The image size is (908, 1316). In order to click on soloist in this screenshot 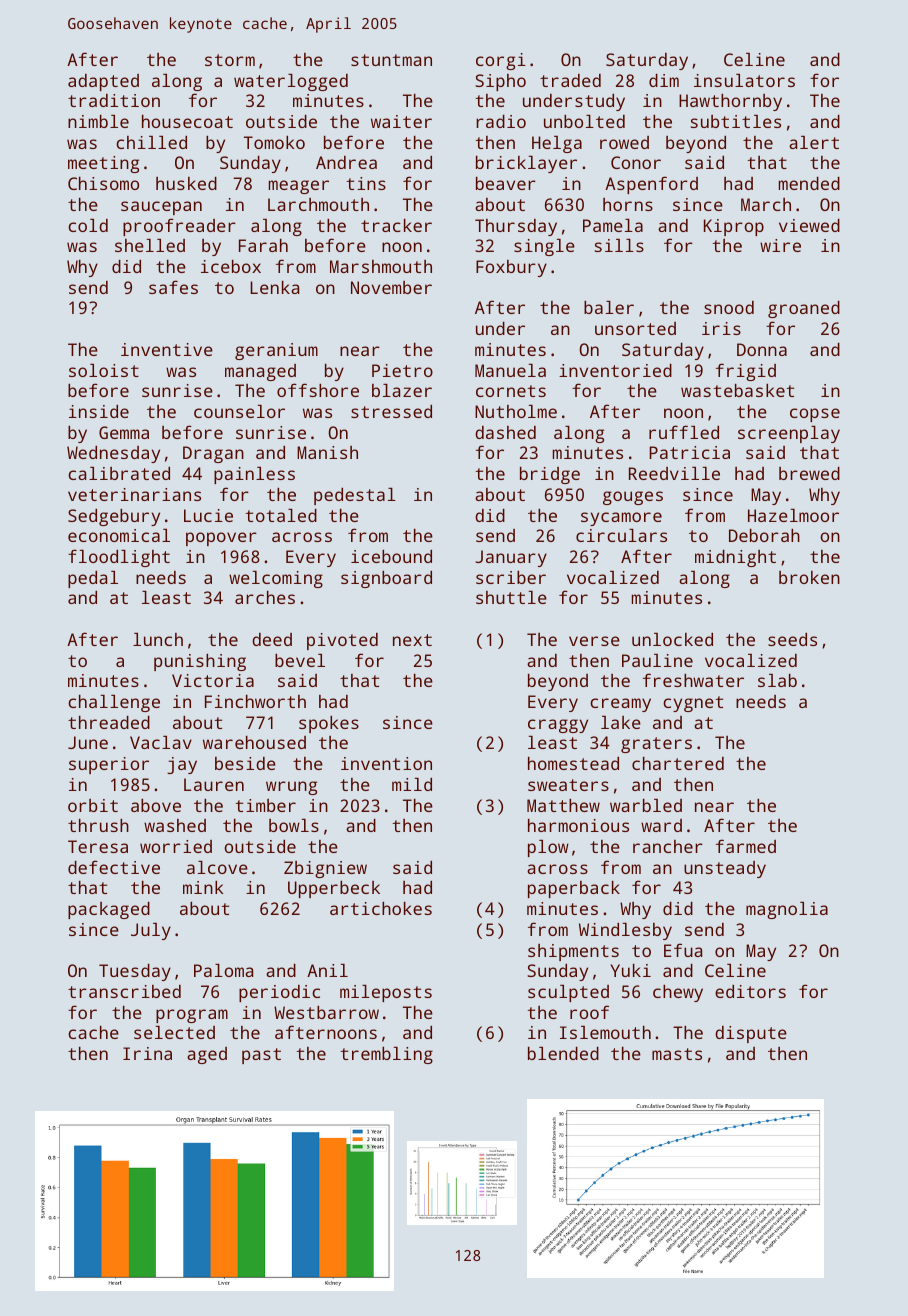, I will do `click(104, 370)`.
